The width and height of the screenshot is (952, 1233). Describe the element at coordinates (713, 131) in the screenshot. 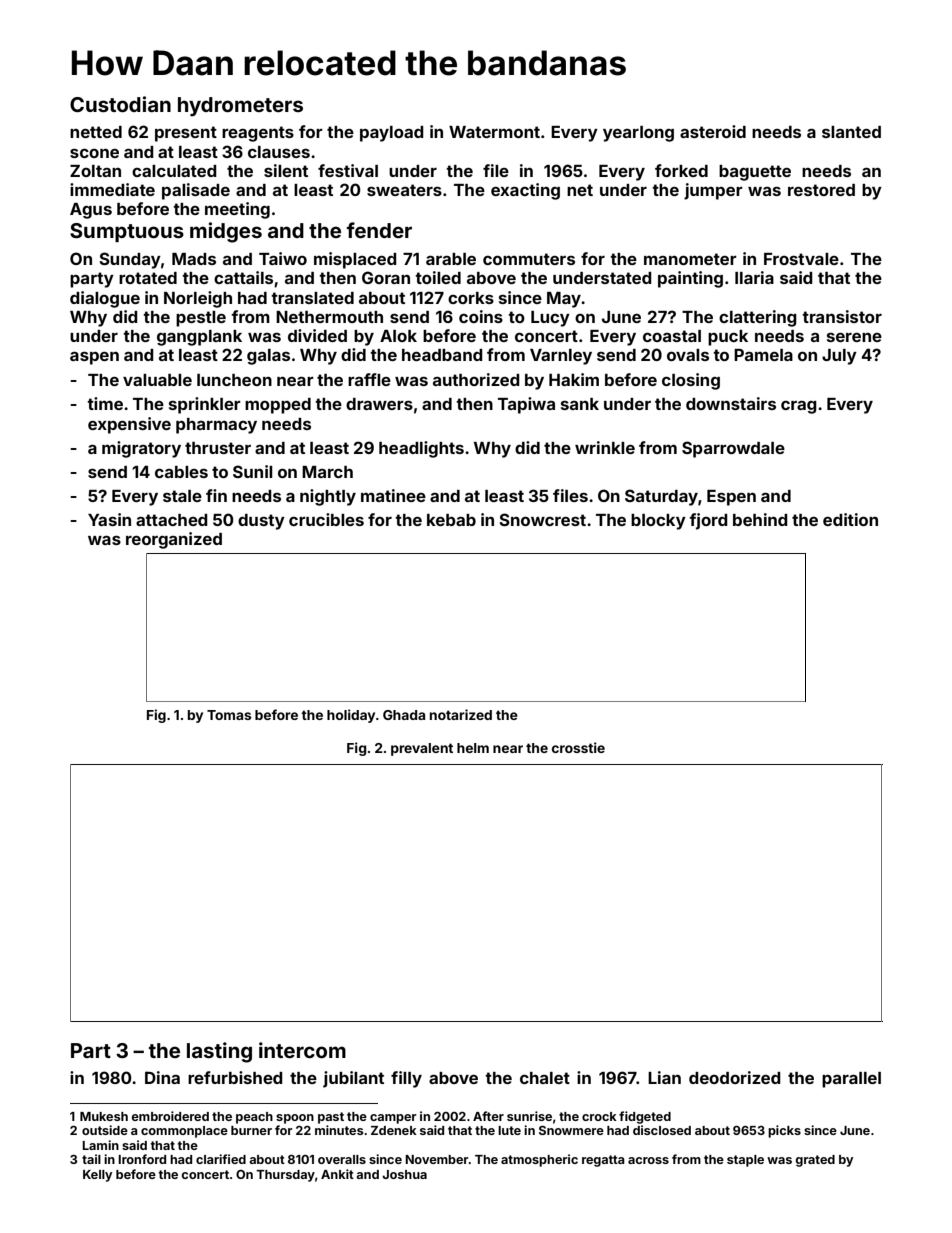

I see `asteroid` at that location.
